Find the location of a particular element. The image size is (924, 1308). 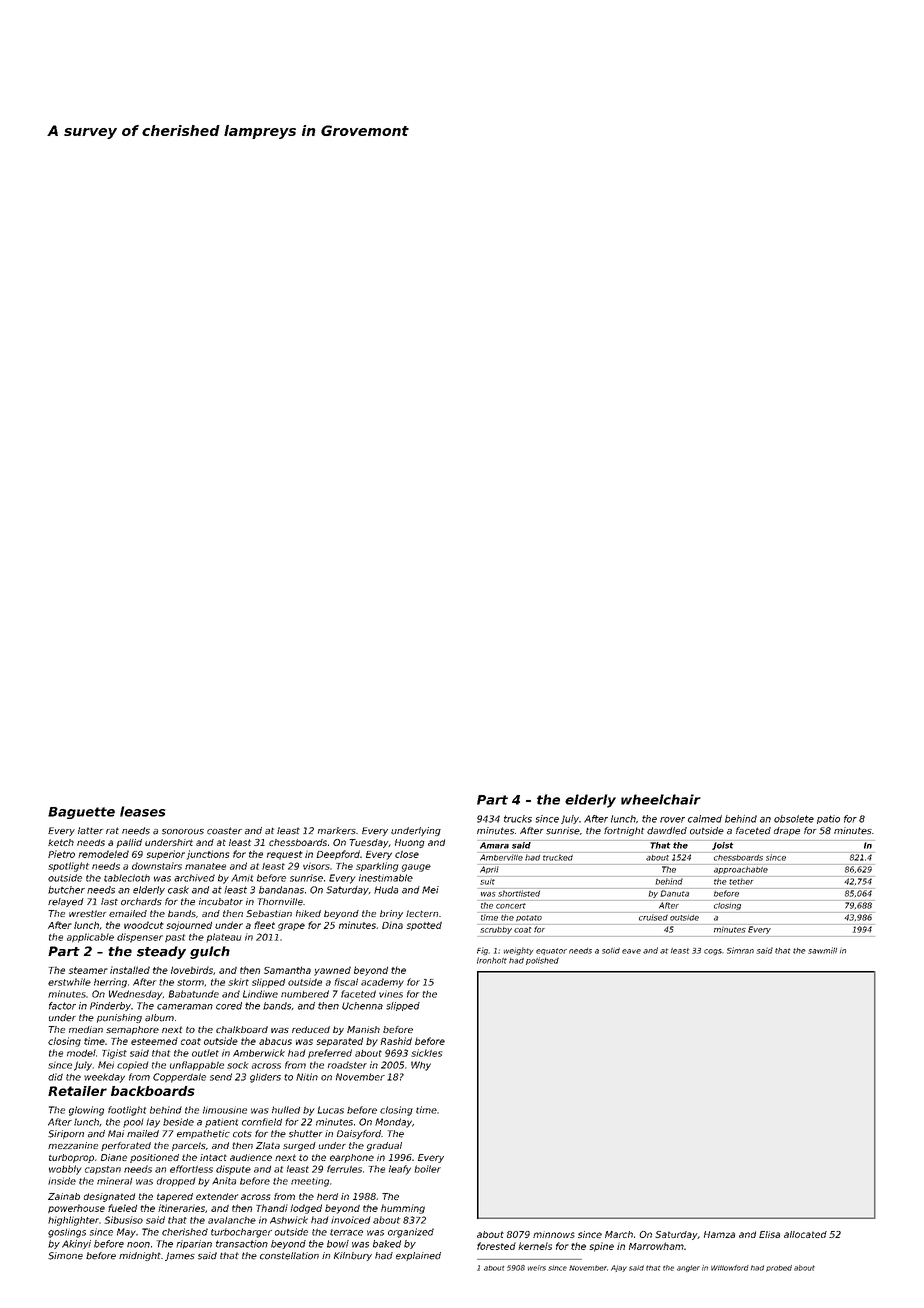

Why is located at coordinates (421, 1066).
